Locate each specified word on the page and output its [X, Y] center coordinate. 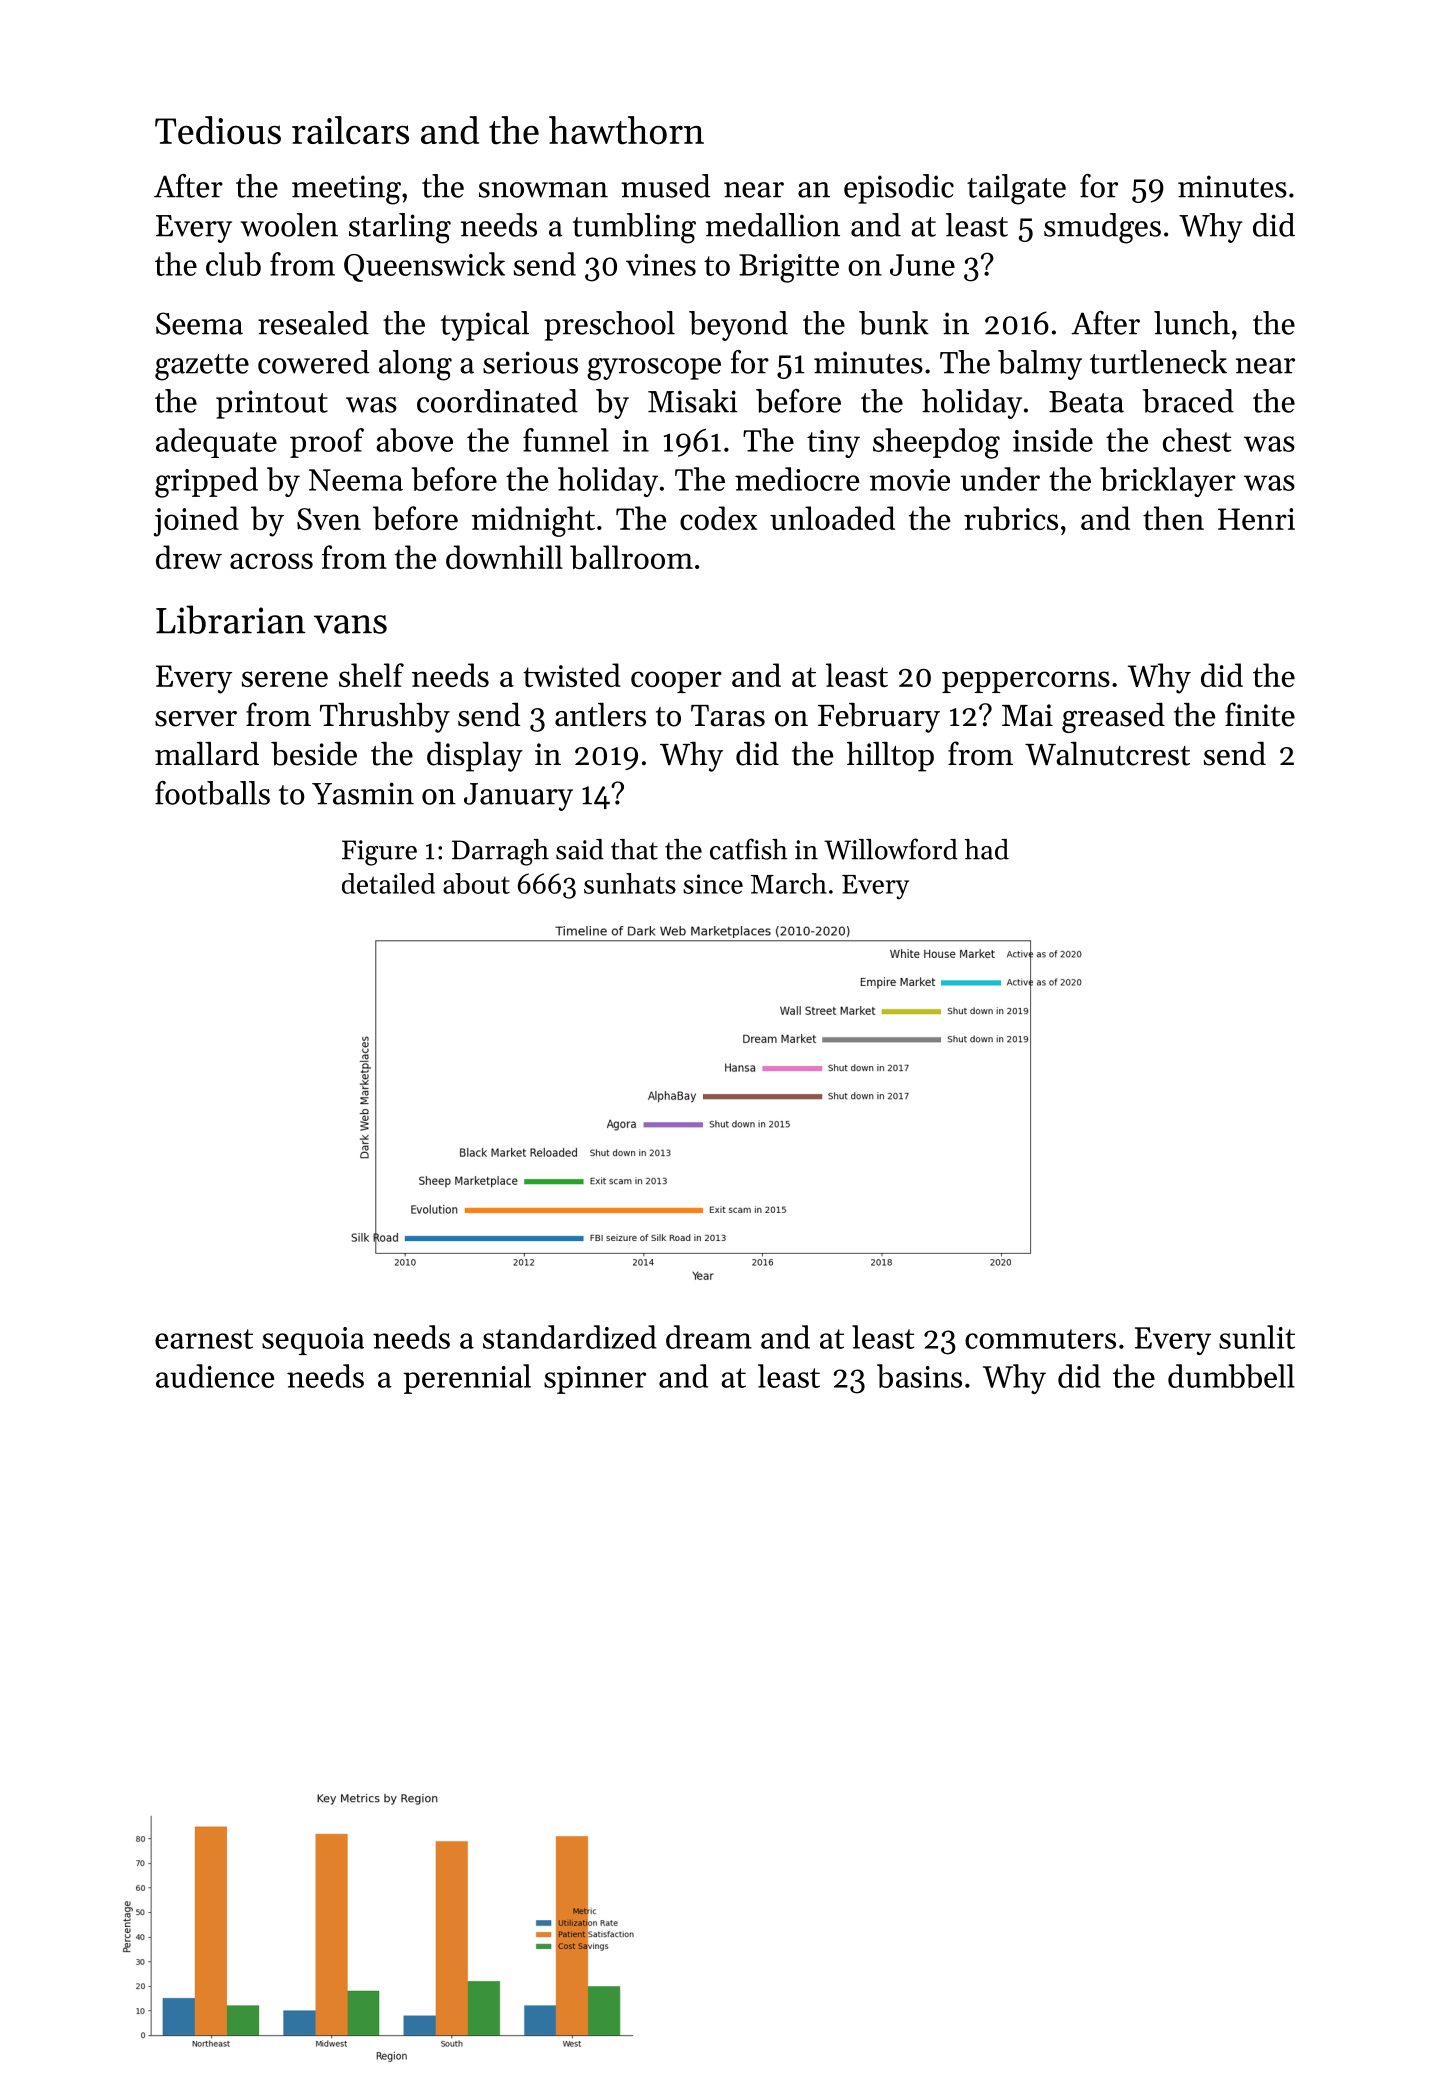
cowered [313, 362]
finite [1260, 714]
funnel [566, 440]
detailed [388, 883]
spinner [595, 1380]
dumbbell [1231, 1376]
